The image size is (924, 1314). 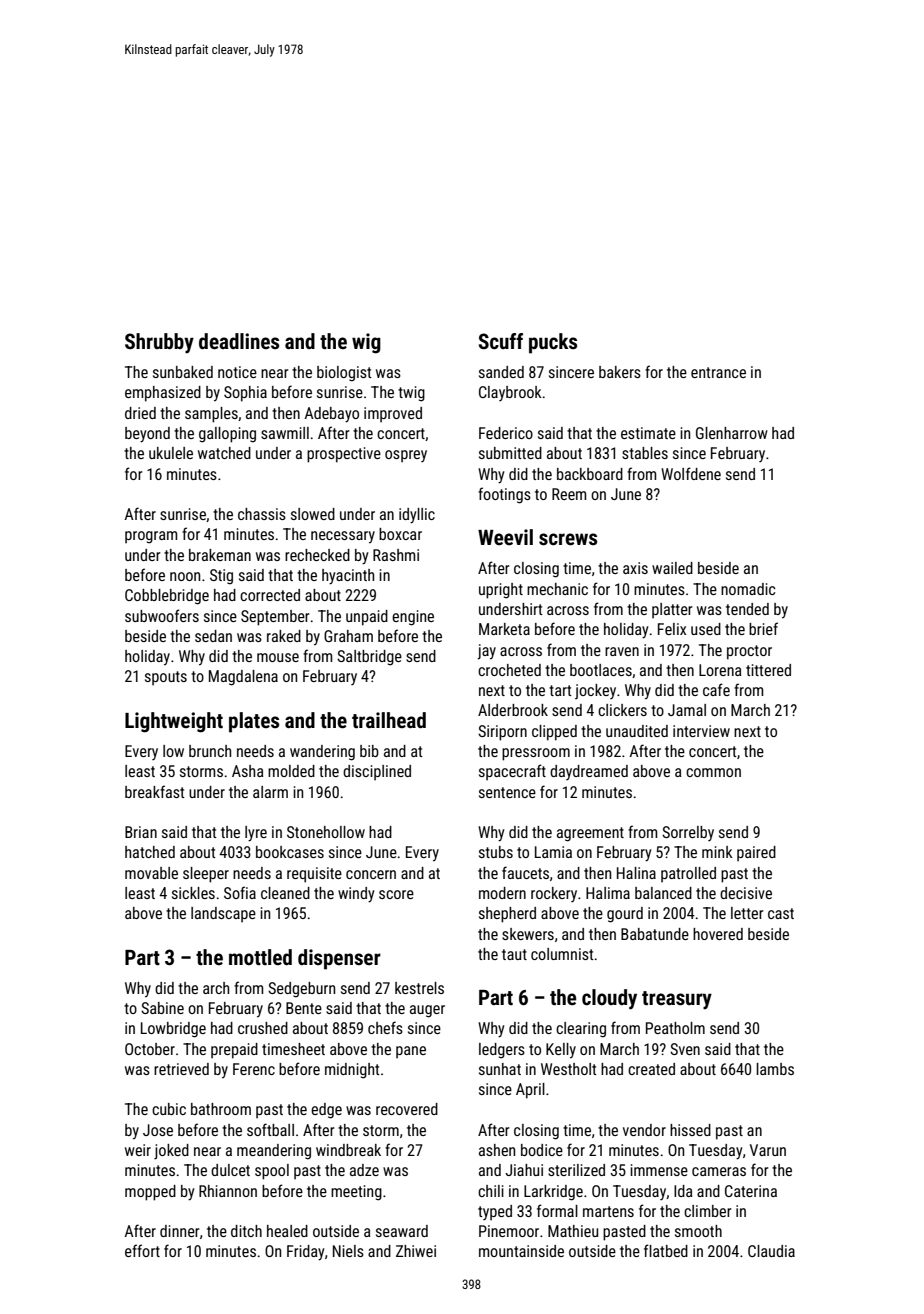 What do you see at coordinates (651, 1069) in the screenshot?
I see `created` at bounding box center [651, 1069].
